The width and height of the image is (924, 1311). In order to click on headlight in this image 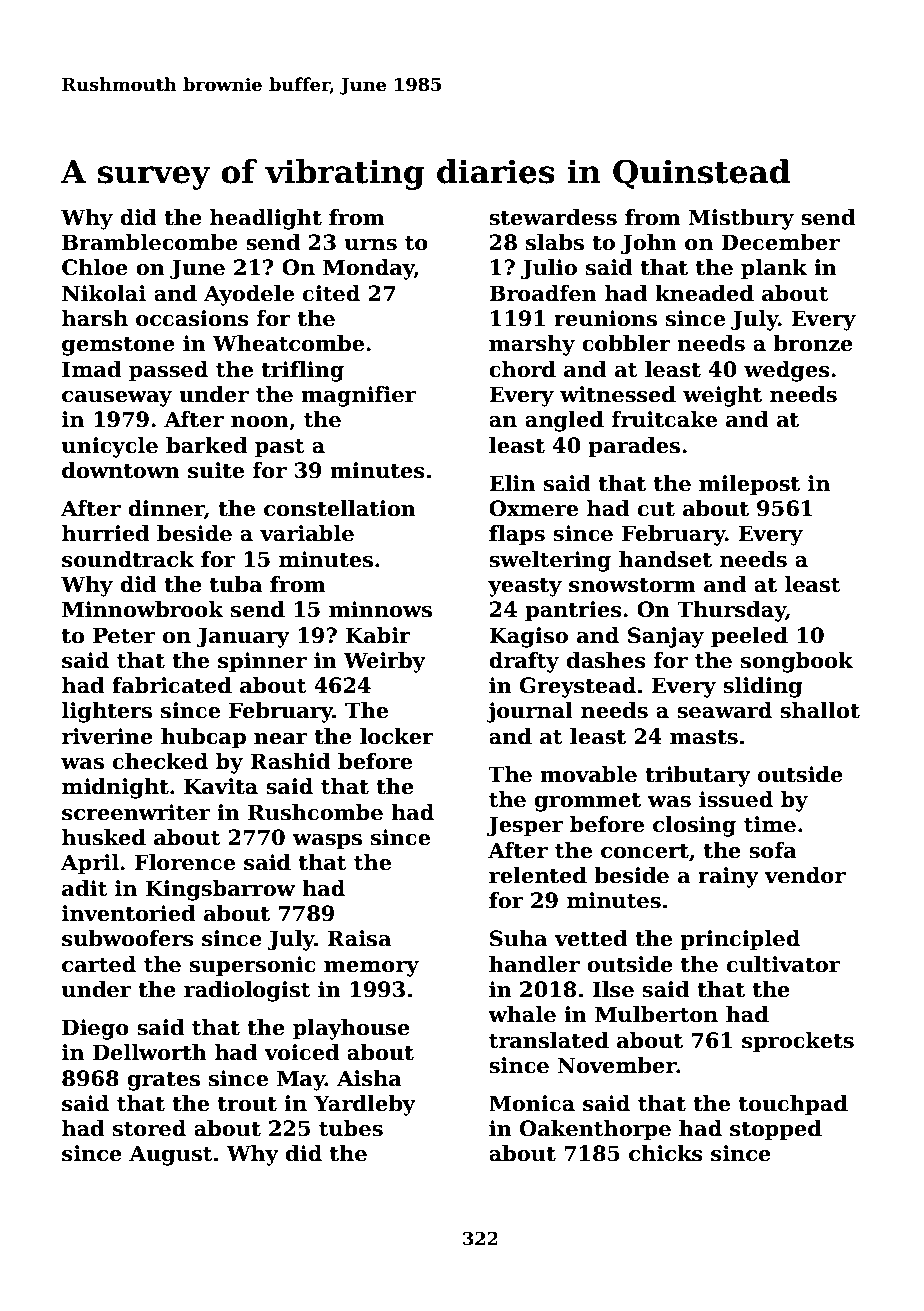, I will do `click(266, 219)`.
